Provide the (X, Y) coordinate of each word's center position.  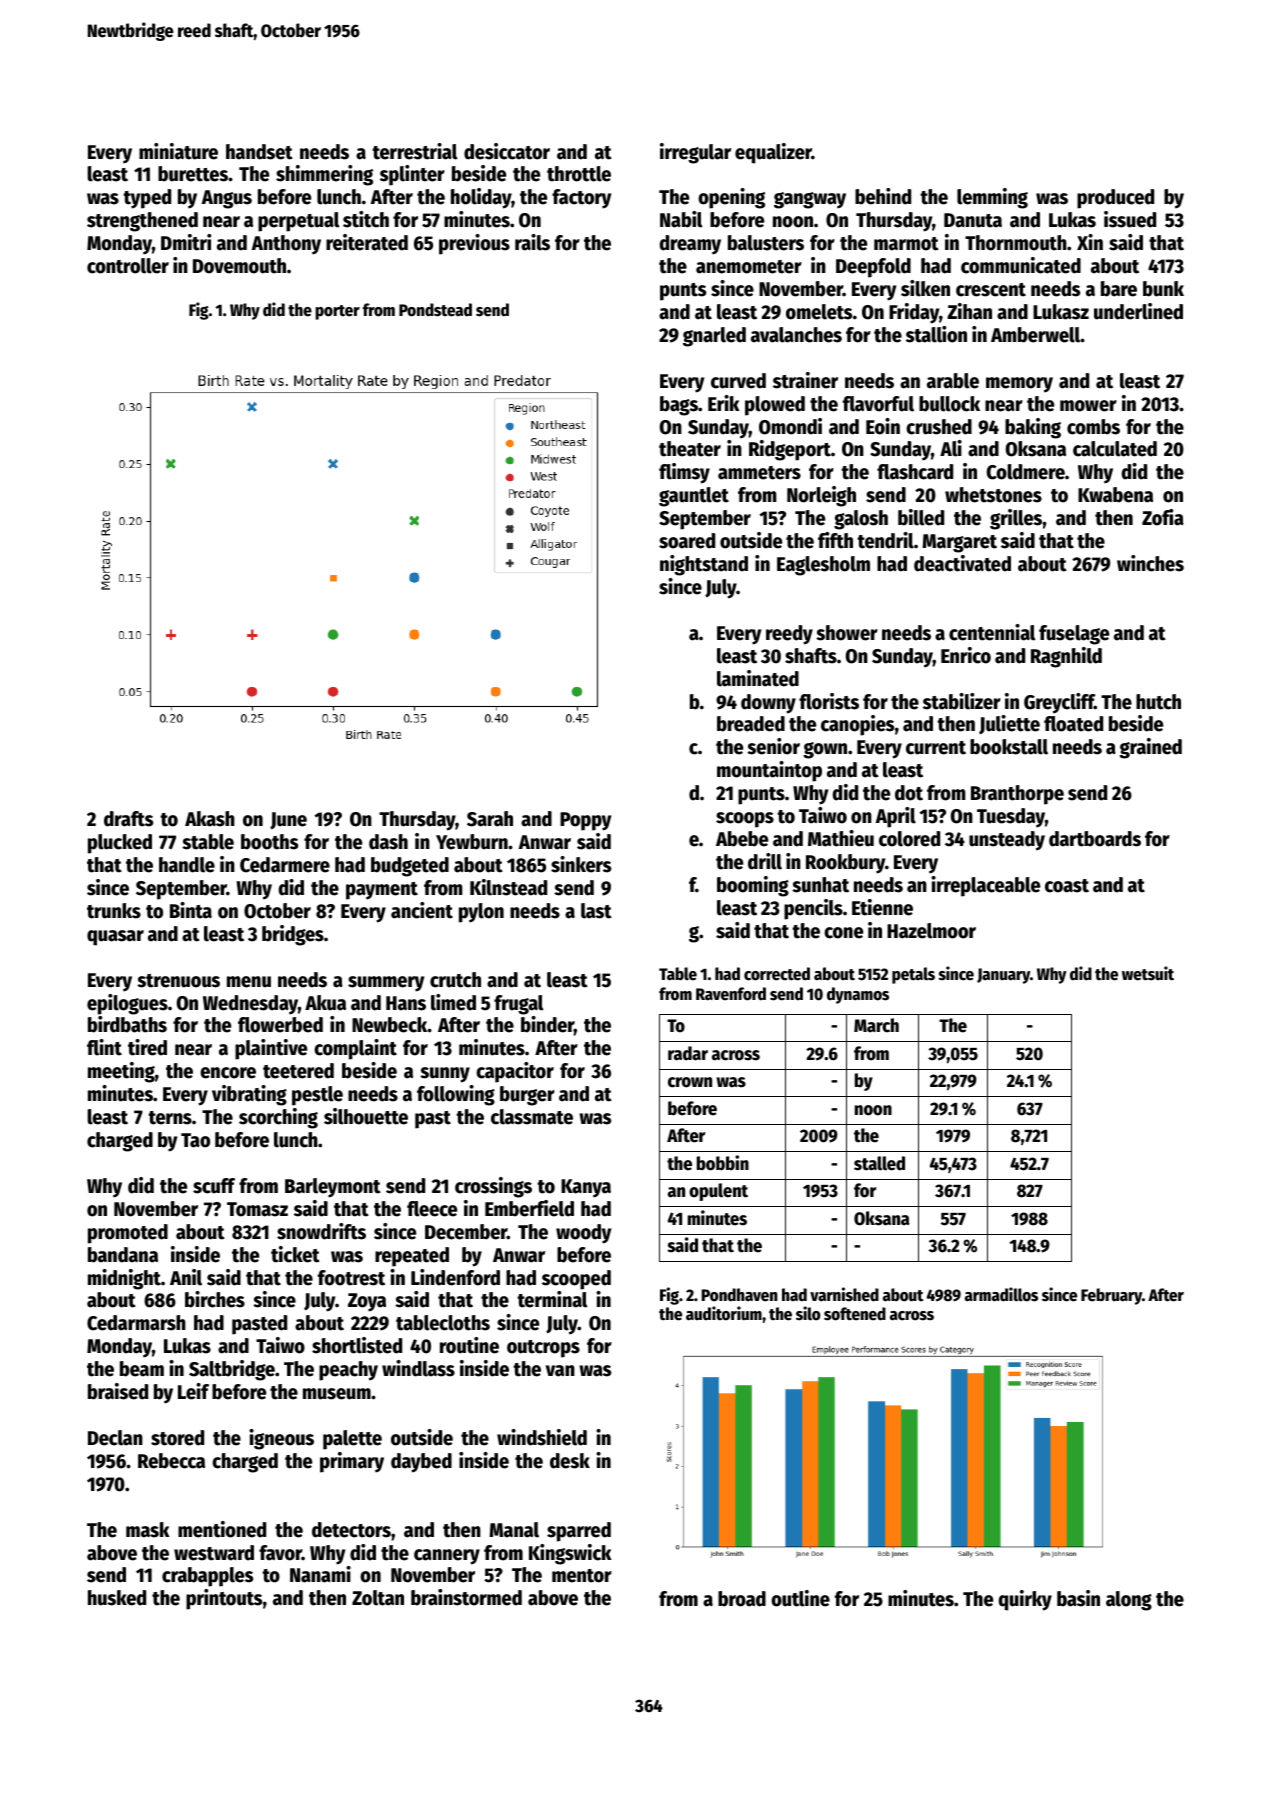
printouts (224, 1599)
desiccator (507, 151)
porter (337, 312)
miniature (178, 151)
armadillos (1001, 1294)
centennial (992, 632)
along (1129, 1601)
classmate (532, 1117)
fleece (432, 1209)
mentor (582, 1576)
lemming (992, 198)
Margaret (959, 543)
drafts (128, 819)
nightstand (704, 565)
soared (687, 541)
